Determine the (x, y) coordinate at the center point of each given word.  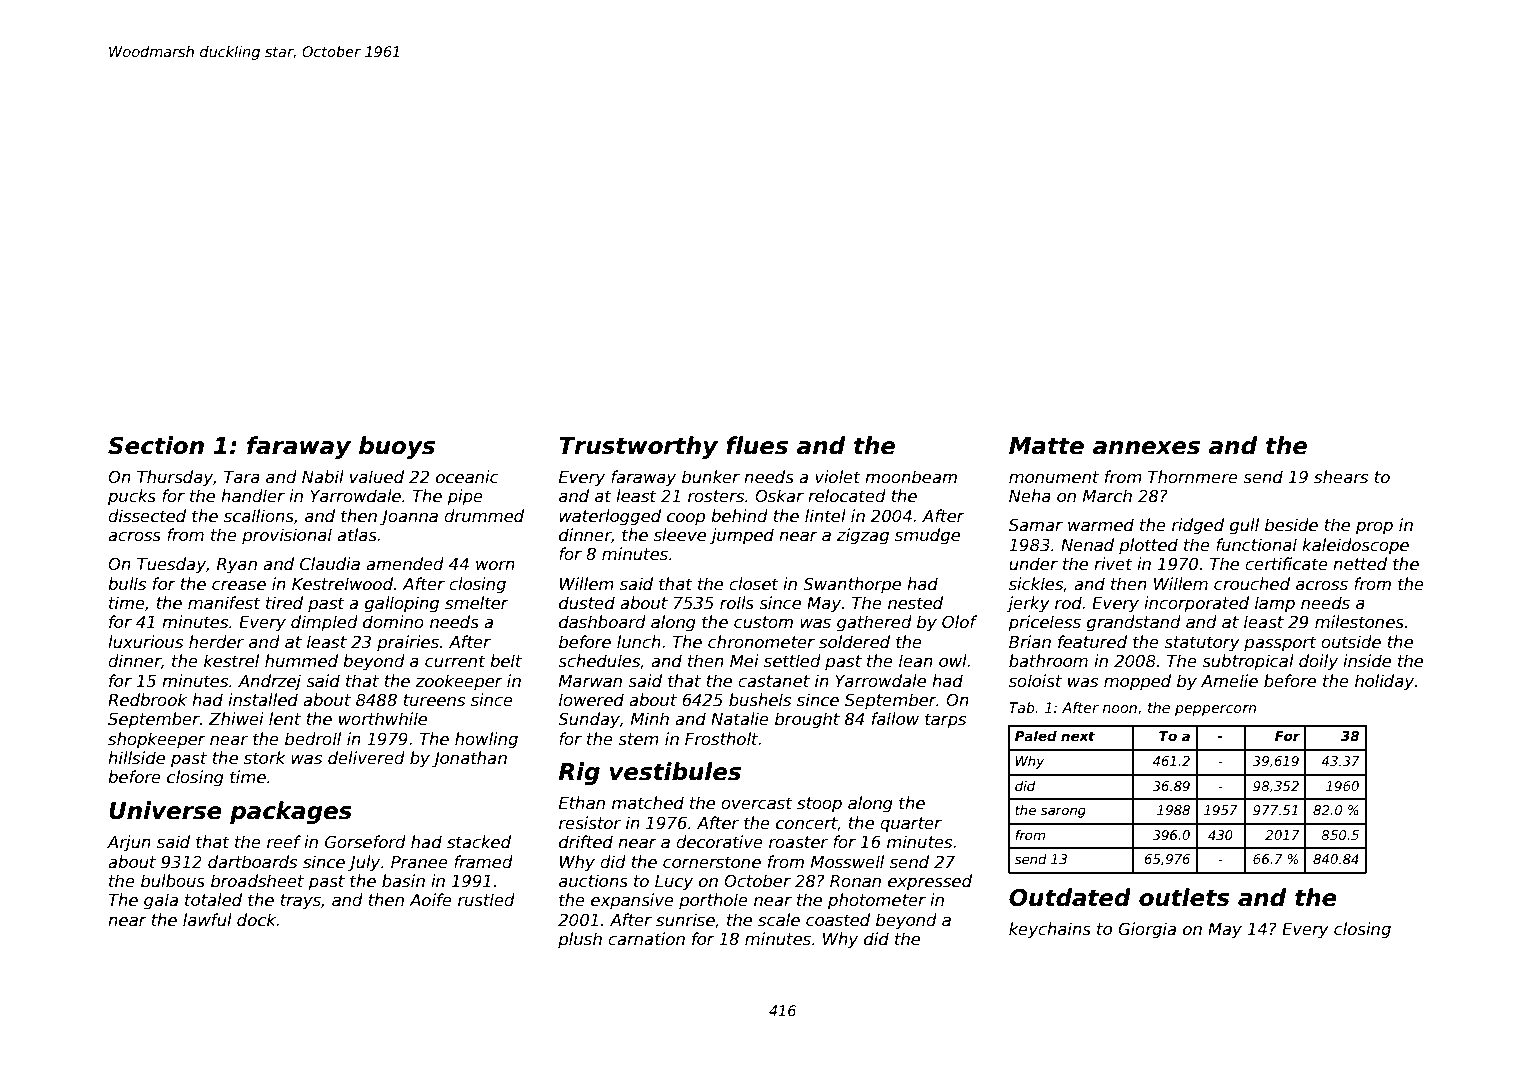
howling (486, 740)
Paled (1036, 736)
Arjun (129, 843)
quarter (911, 825)
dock (257, 919)
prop (1374, 528)
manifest (224, 603)
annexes (1146, 448)
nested (915, 603)
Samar (1036, 524)
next (1078, 736)
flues (757, 445)
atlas (357, 535)
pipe (465, 497)
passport (1280, 644)
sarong (1063, 812)
